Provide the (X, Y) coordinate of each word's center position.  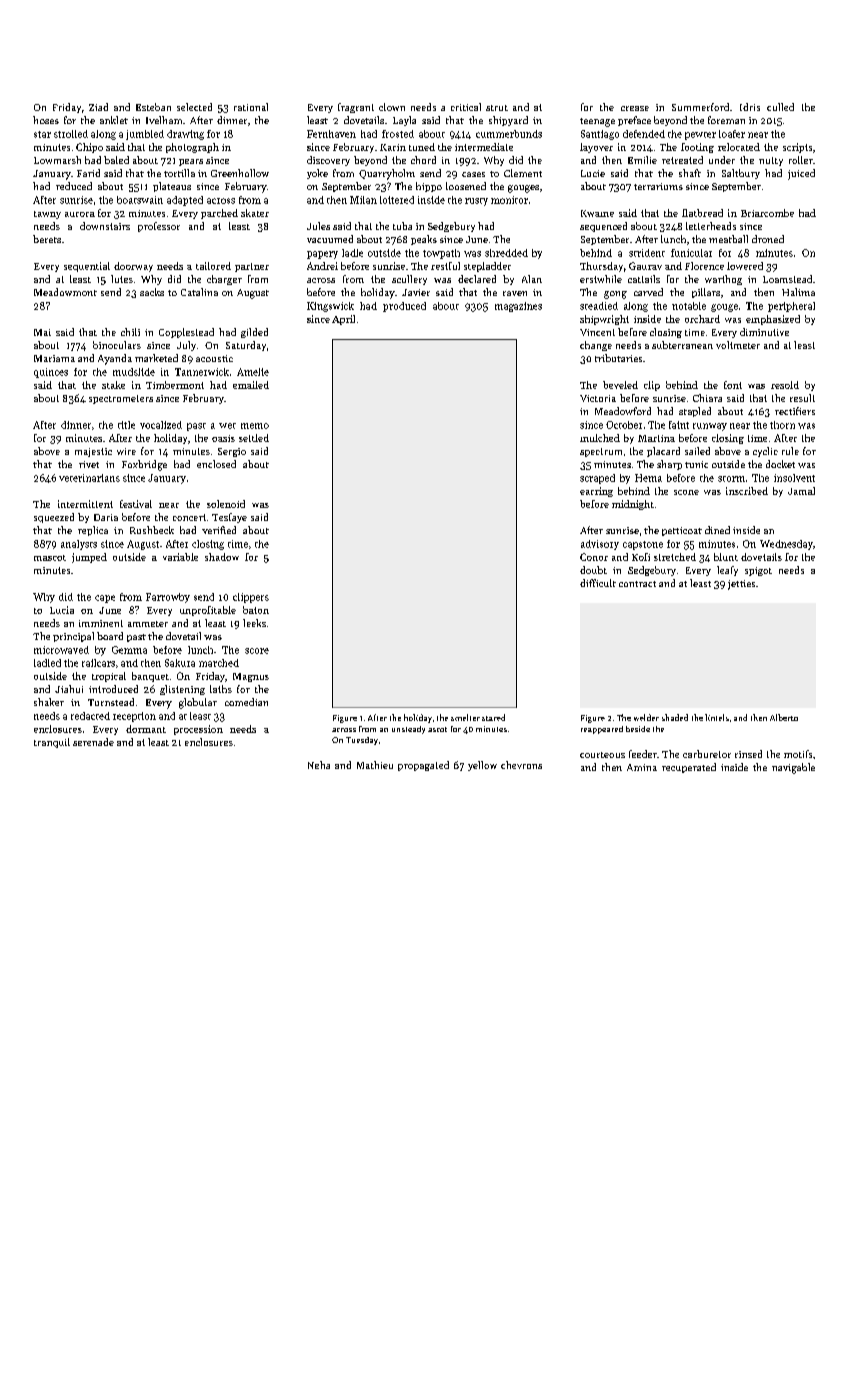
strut (497, 108)
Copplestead (186, 333)
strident (647, 253)
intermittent (85, 504)
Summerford (700, 107)
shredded (506, 253)
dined (717, 530)
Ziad (98, 107)
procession (198, 730)
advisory (600, 545)
